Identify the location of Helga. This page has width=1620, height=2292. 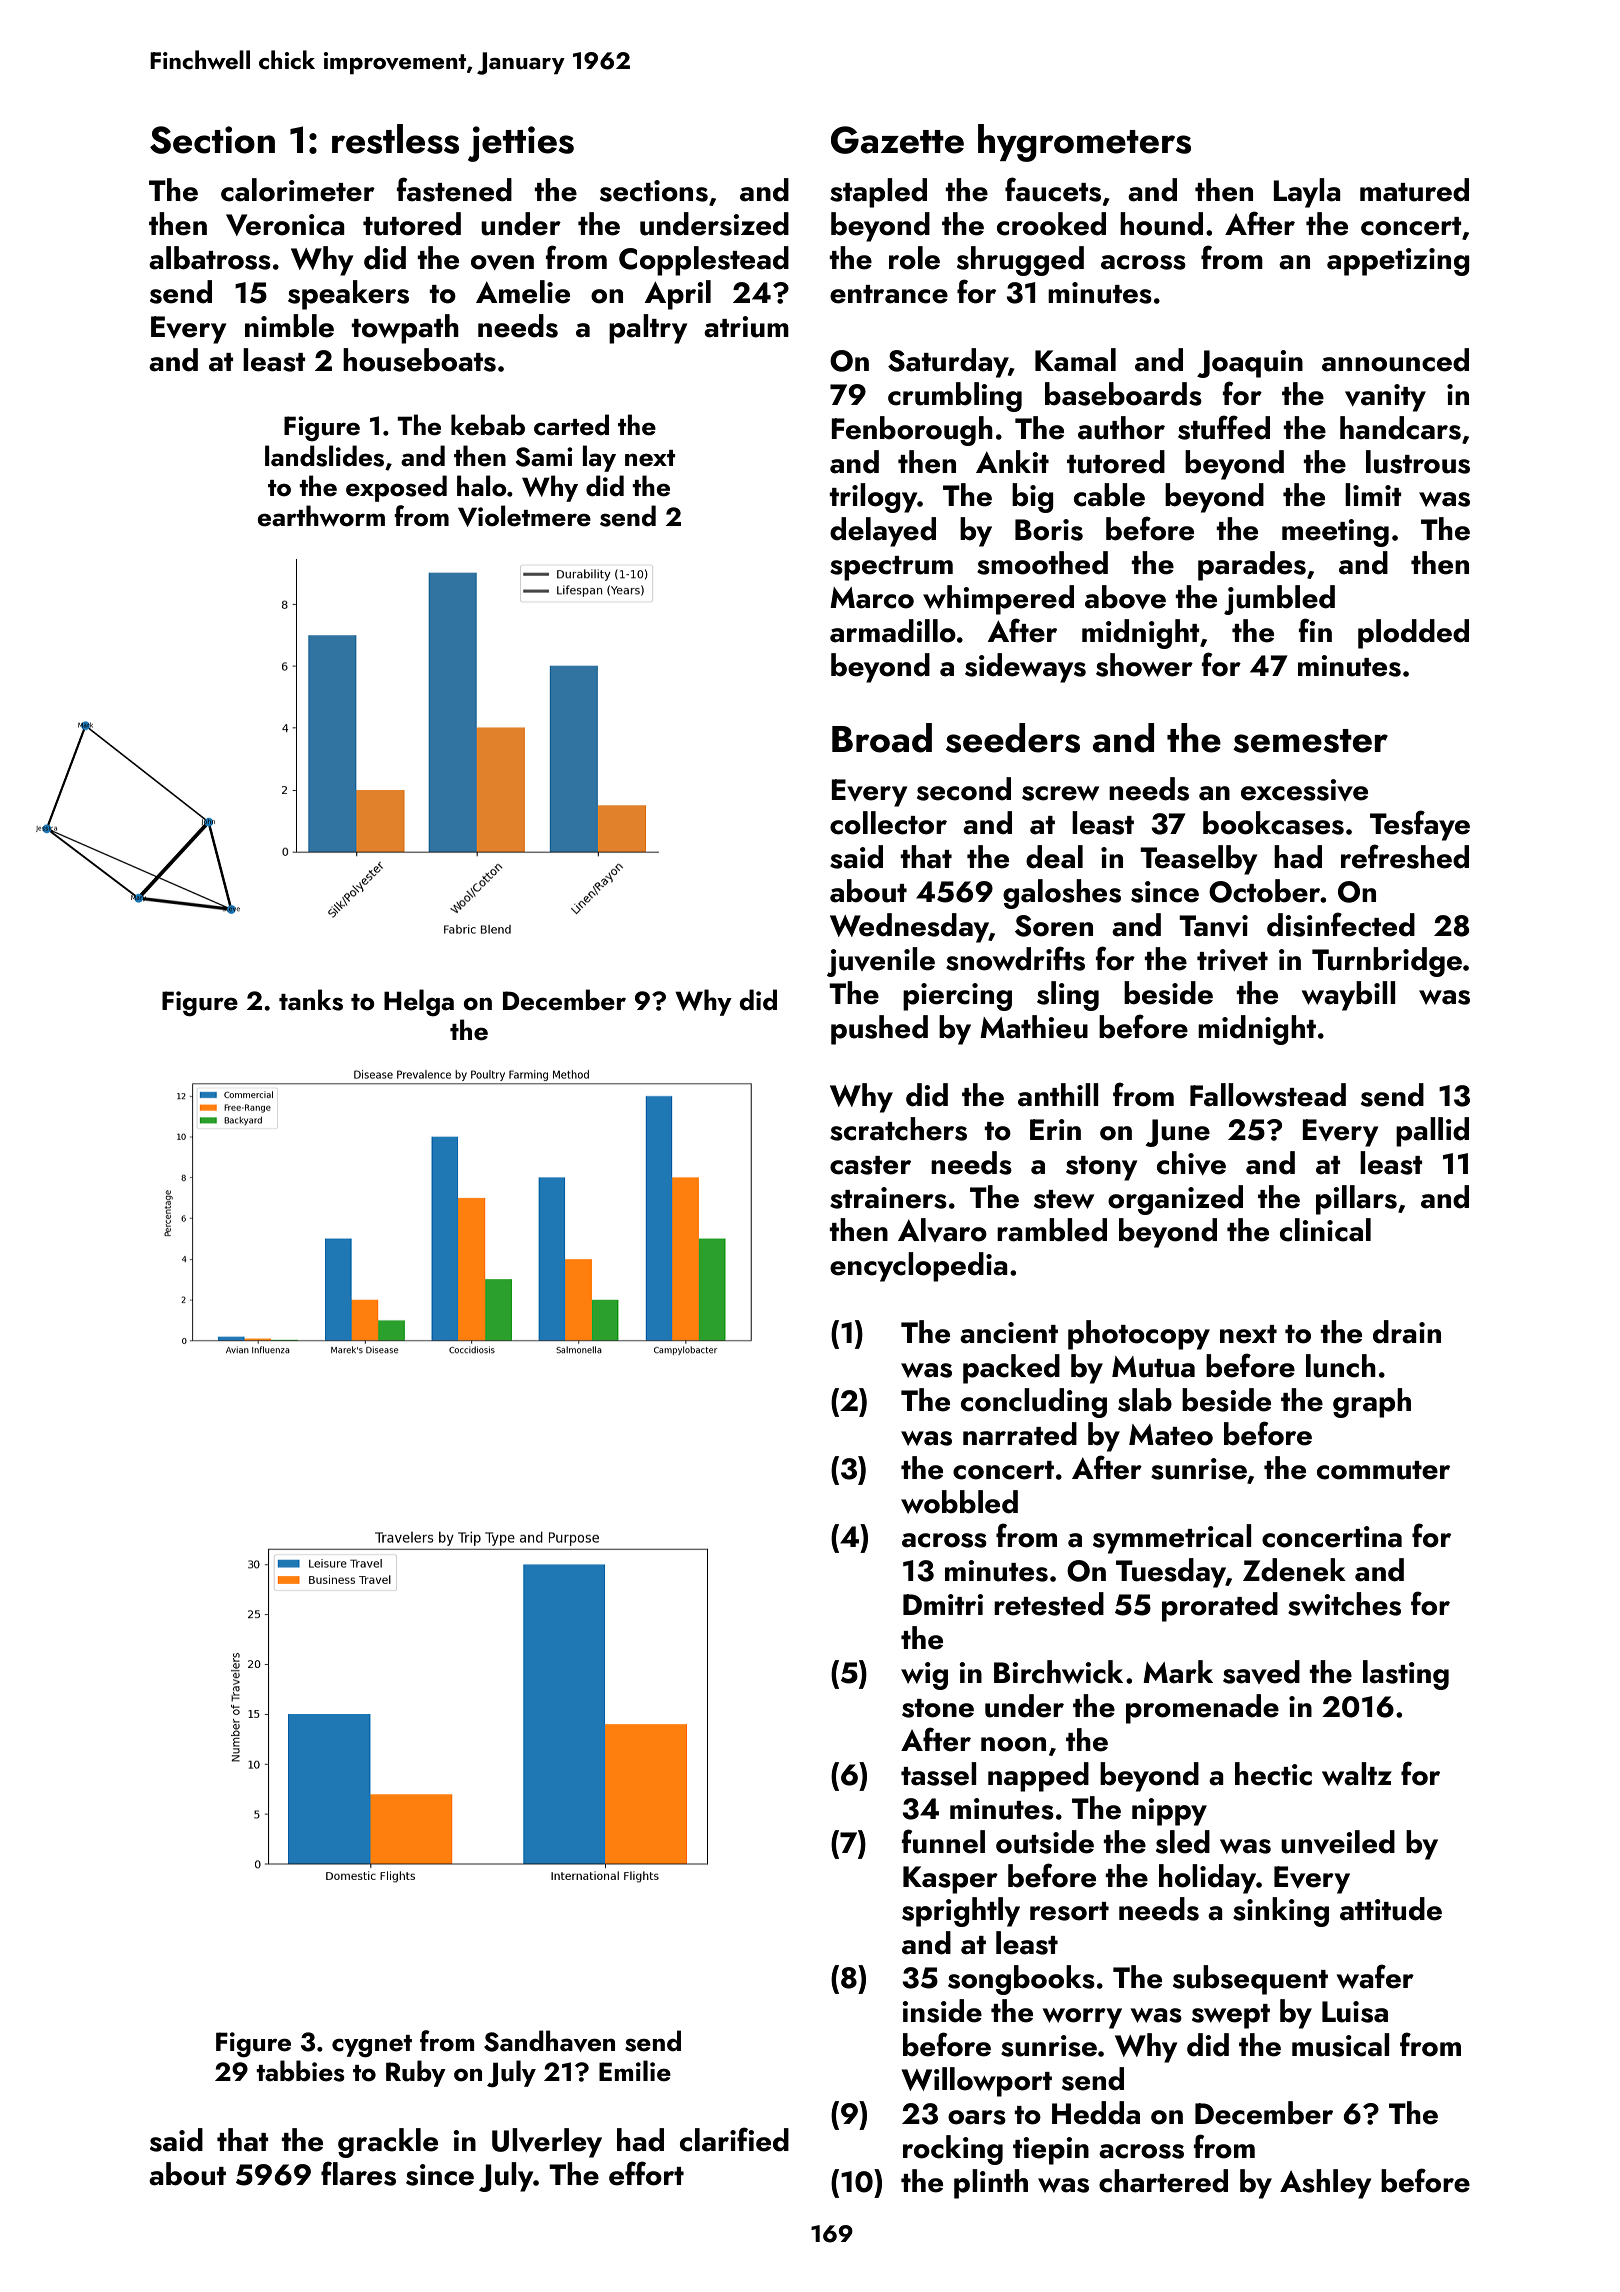
(419, 1002).
